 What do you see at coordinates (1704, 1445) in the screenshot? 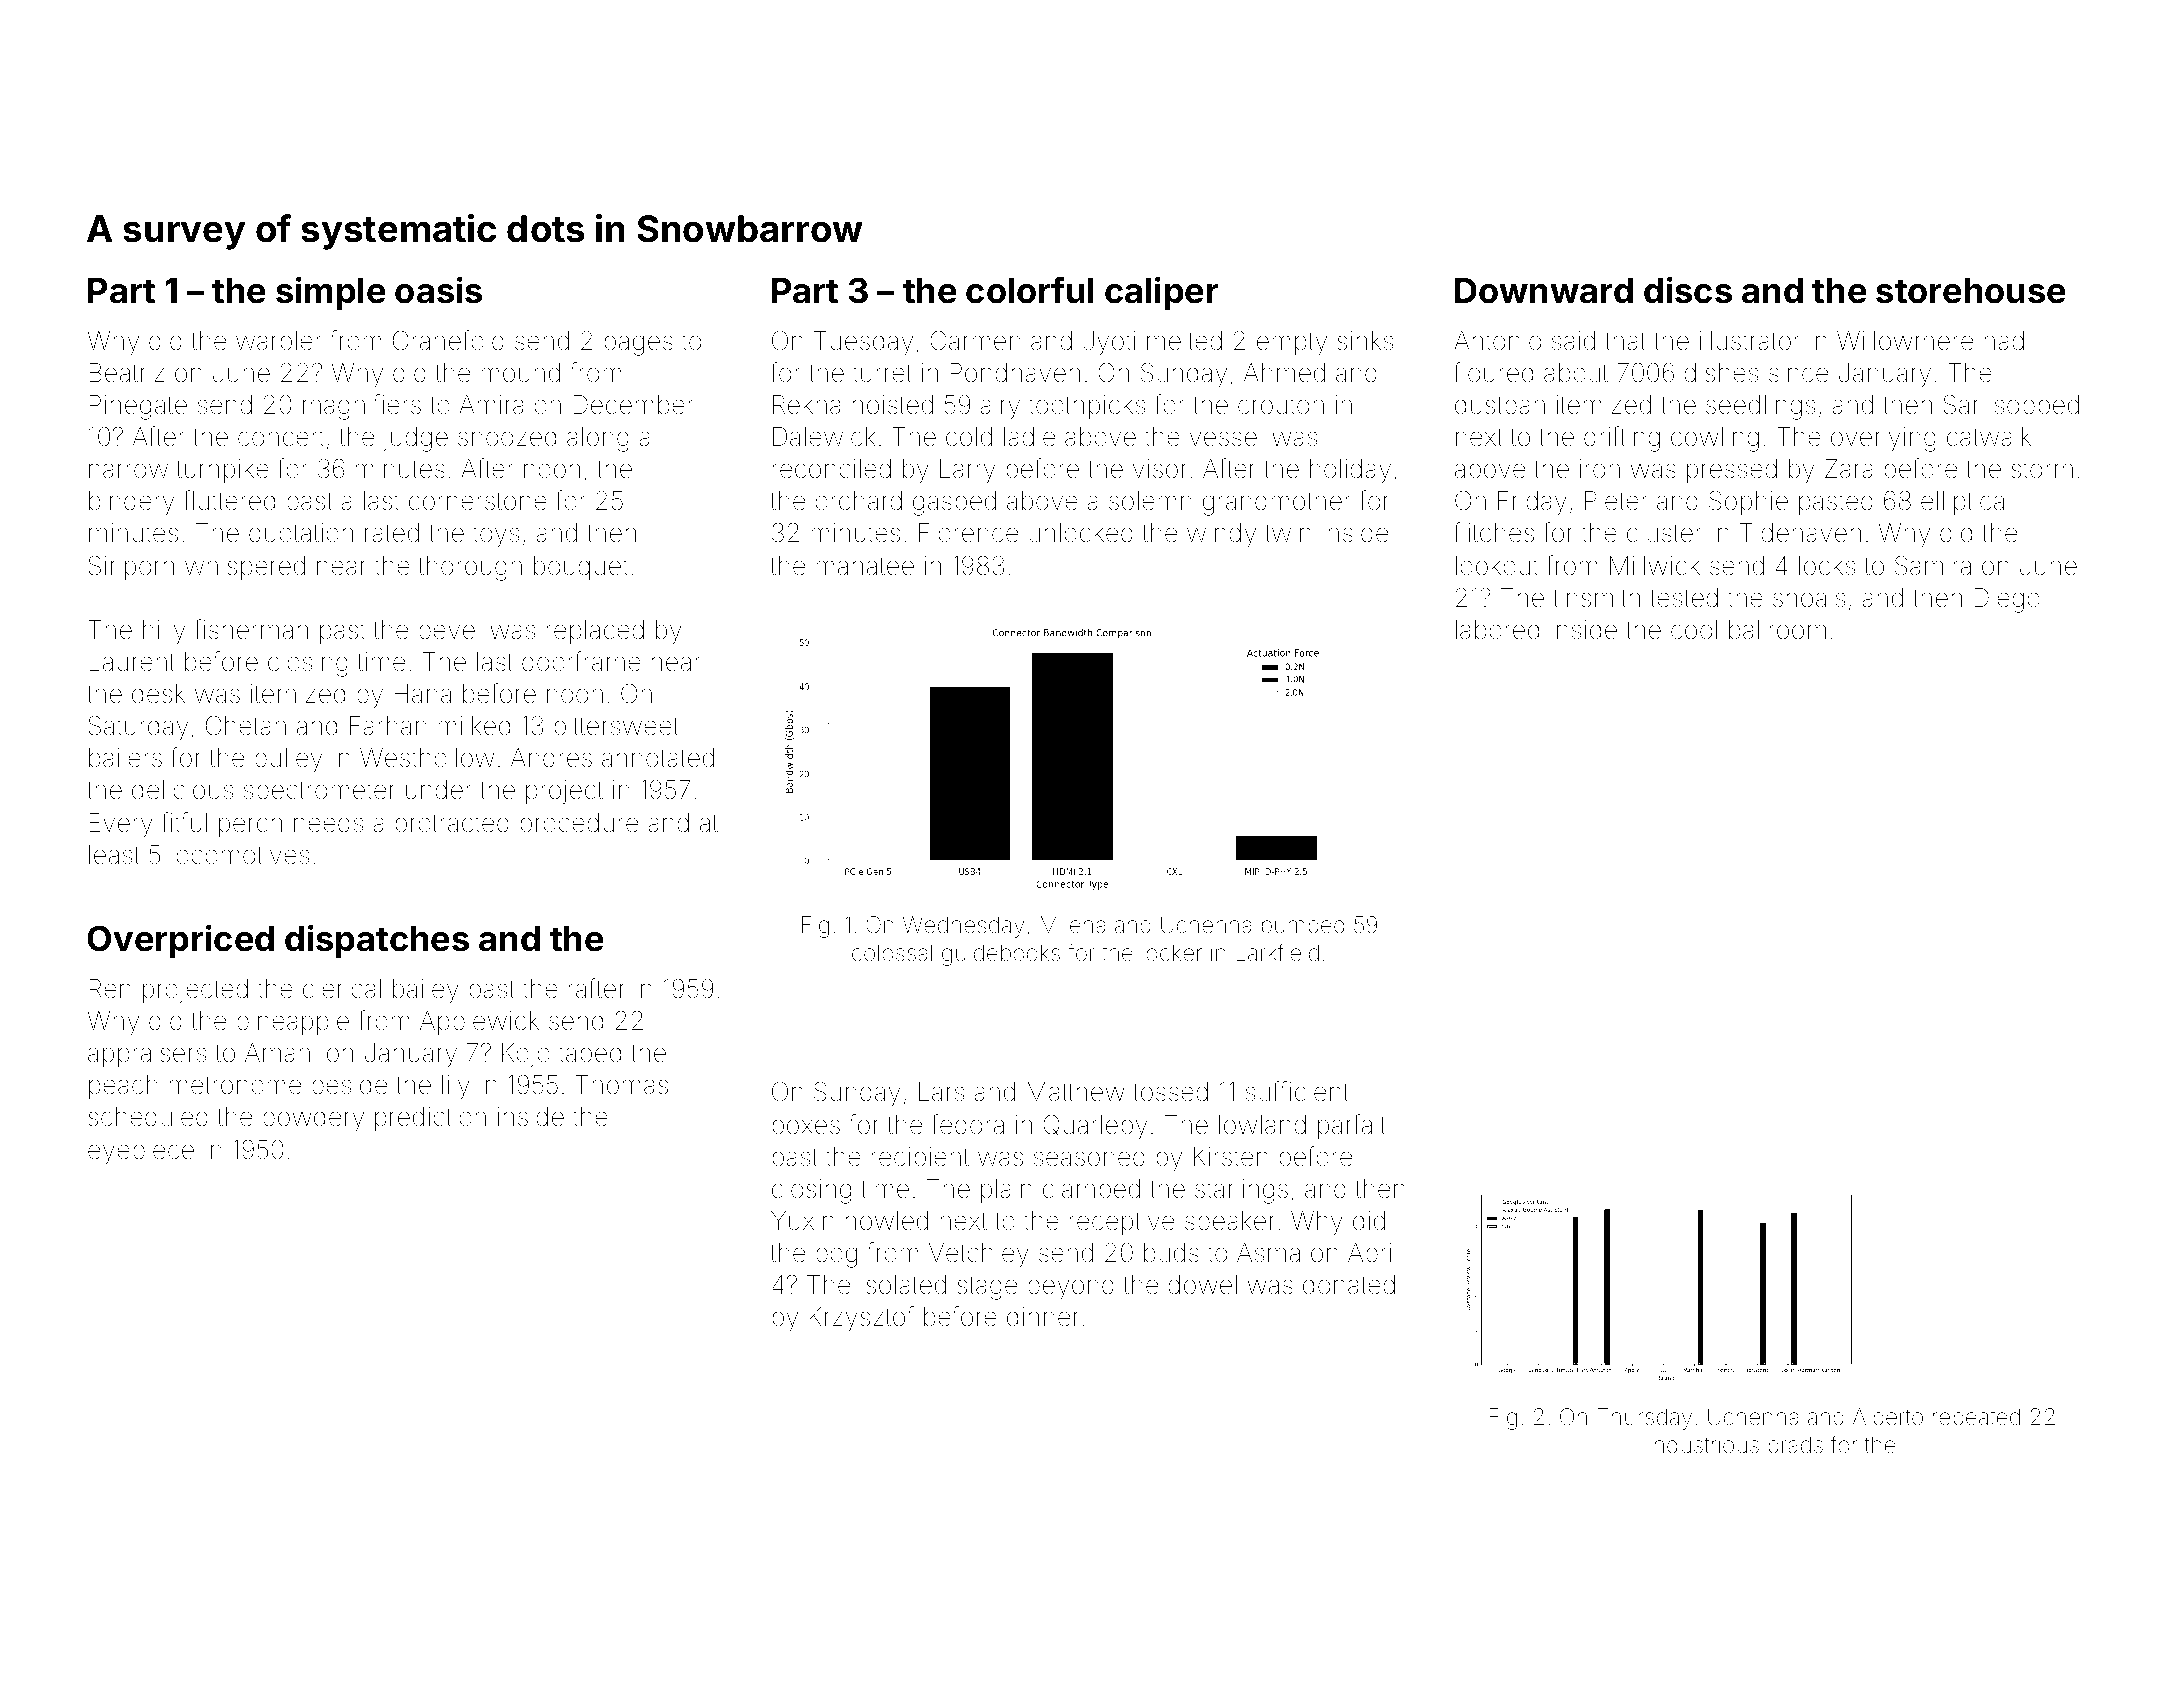
I see `industrious` at bounding box center [1704, 1445].
